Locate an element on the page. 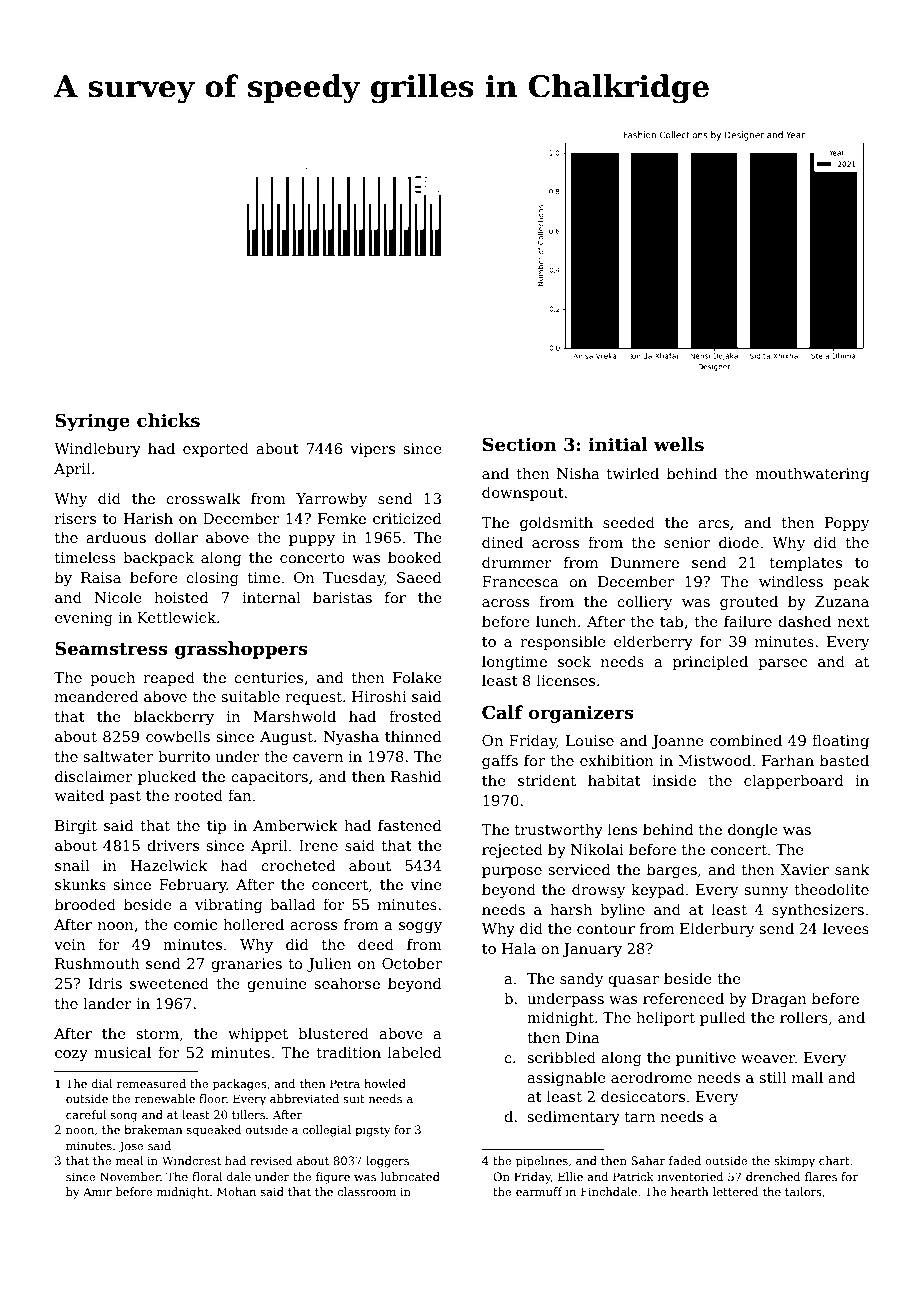 This image has height=1308, width=924. evening is located at coordinates (84, 619).
